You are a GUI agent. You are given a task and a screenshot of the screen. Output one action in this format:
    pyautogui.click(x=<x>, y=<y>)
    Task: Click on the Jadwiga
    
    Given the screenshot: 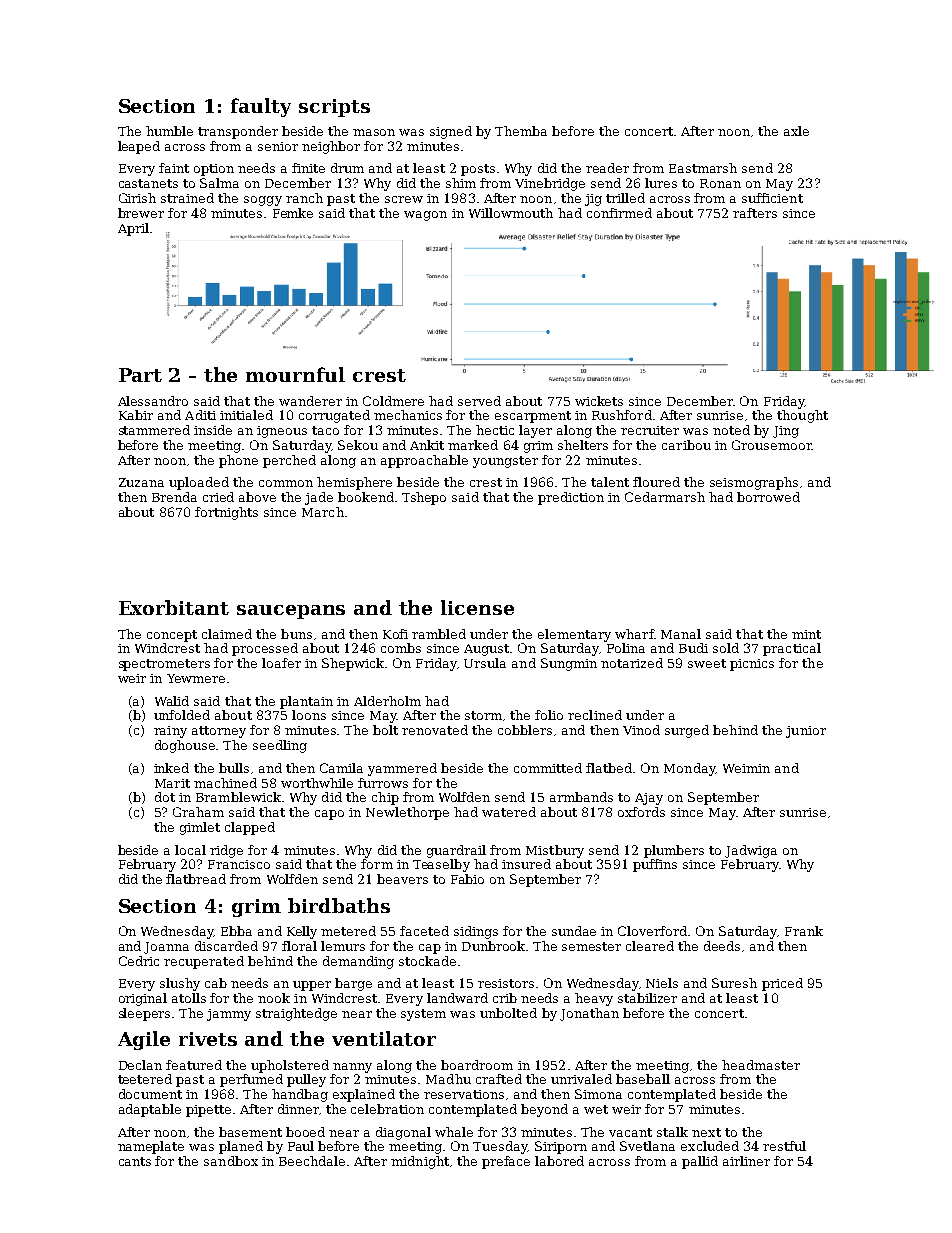 What is the action you would take?
    pyautogui.click(x=751, y=851)
